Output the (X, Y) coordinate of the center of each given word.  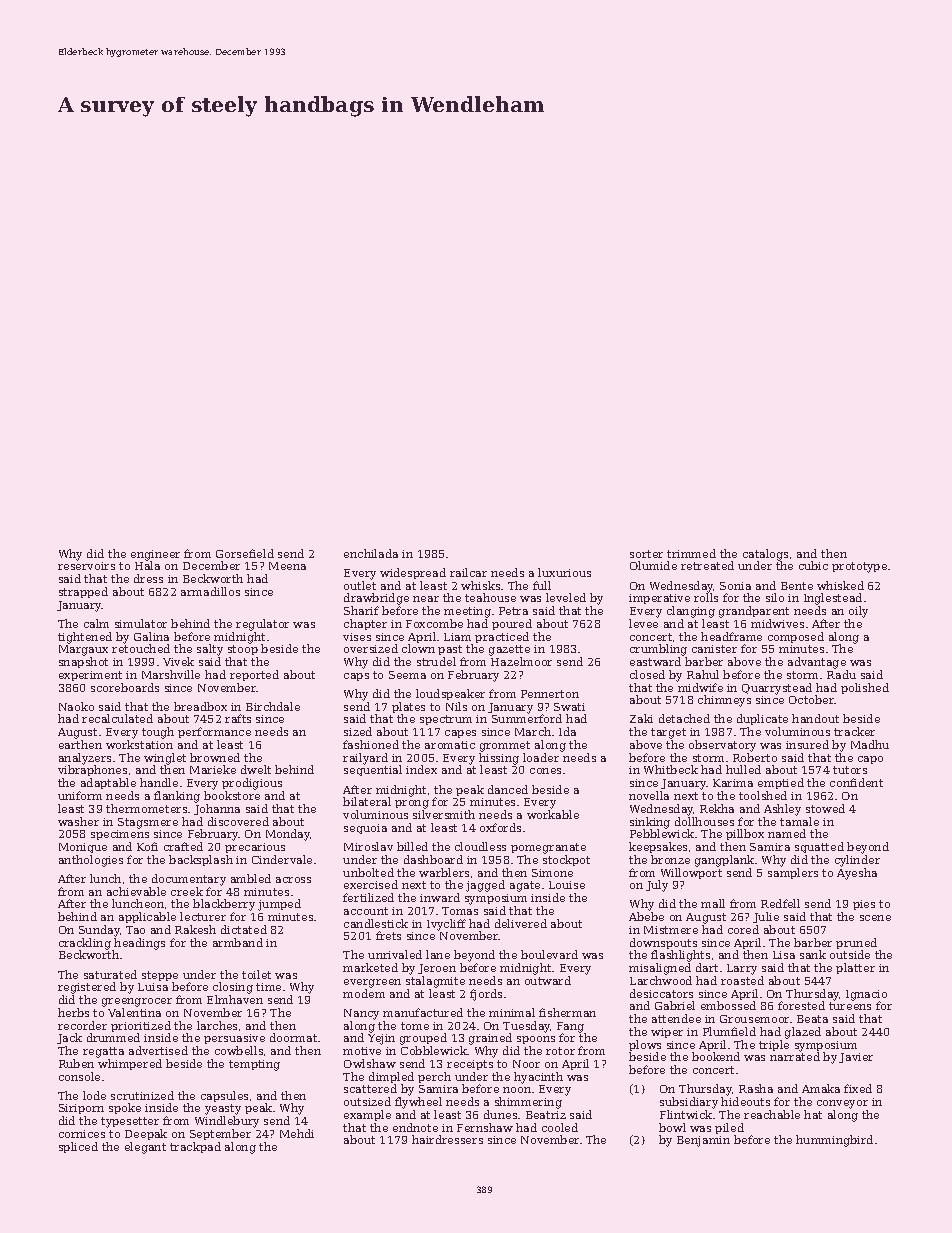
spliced (78, 1147)
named (787, 833)
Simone (552, 873)
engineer (155, 556)
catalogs (765, 555)
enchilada (371, 553)
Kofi (147, 846)
